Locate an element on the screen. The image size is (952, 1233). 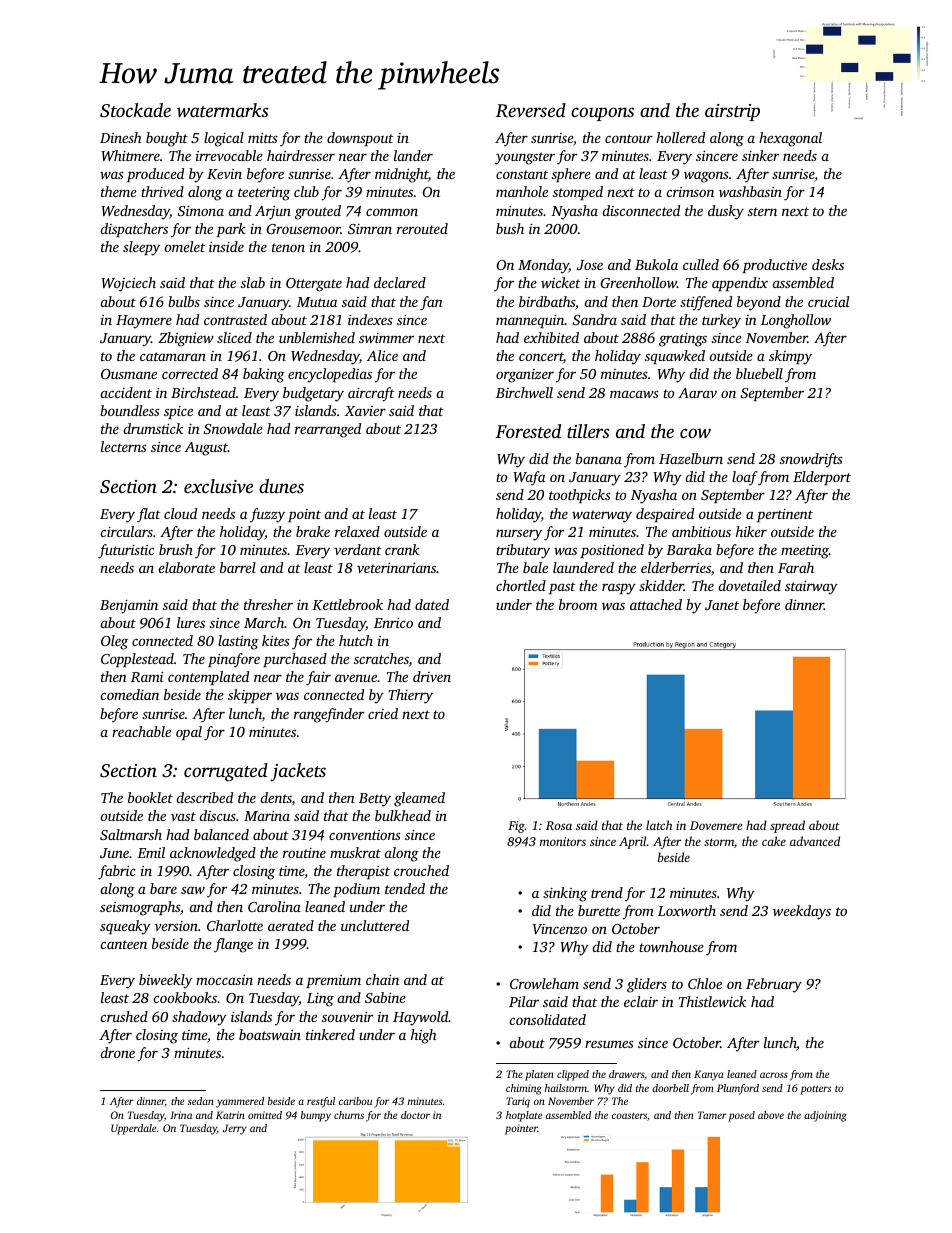
hexagonal is located at coordinates (790, 139).
